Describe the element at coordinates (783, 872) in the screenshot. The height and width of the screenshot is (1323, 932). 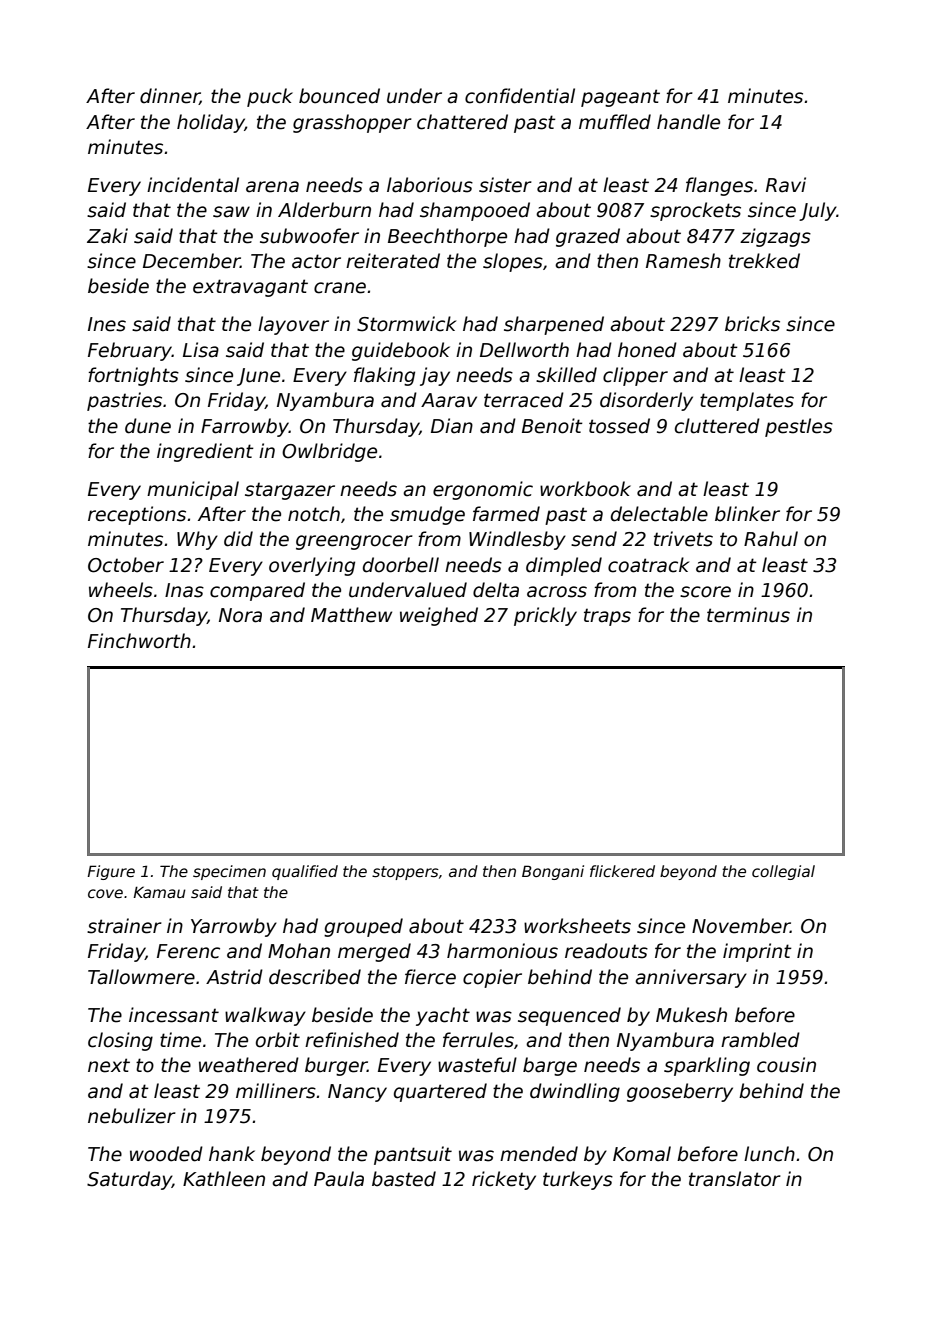
I see `collegial` at that location.
